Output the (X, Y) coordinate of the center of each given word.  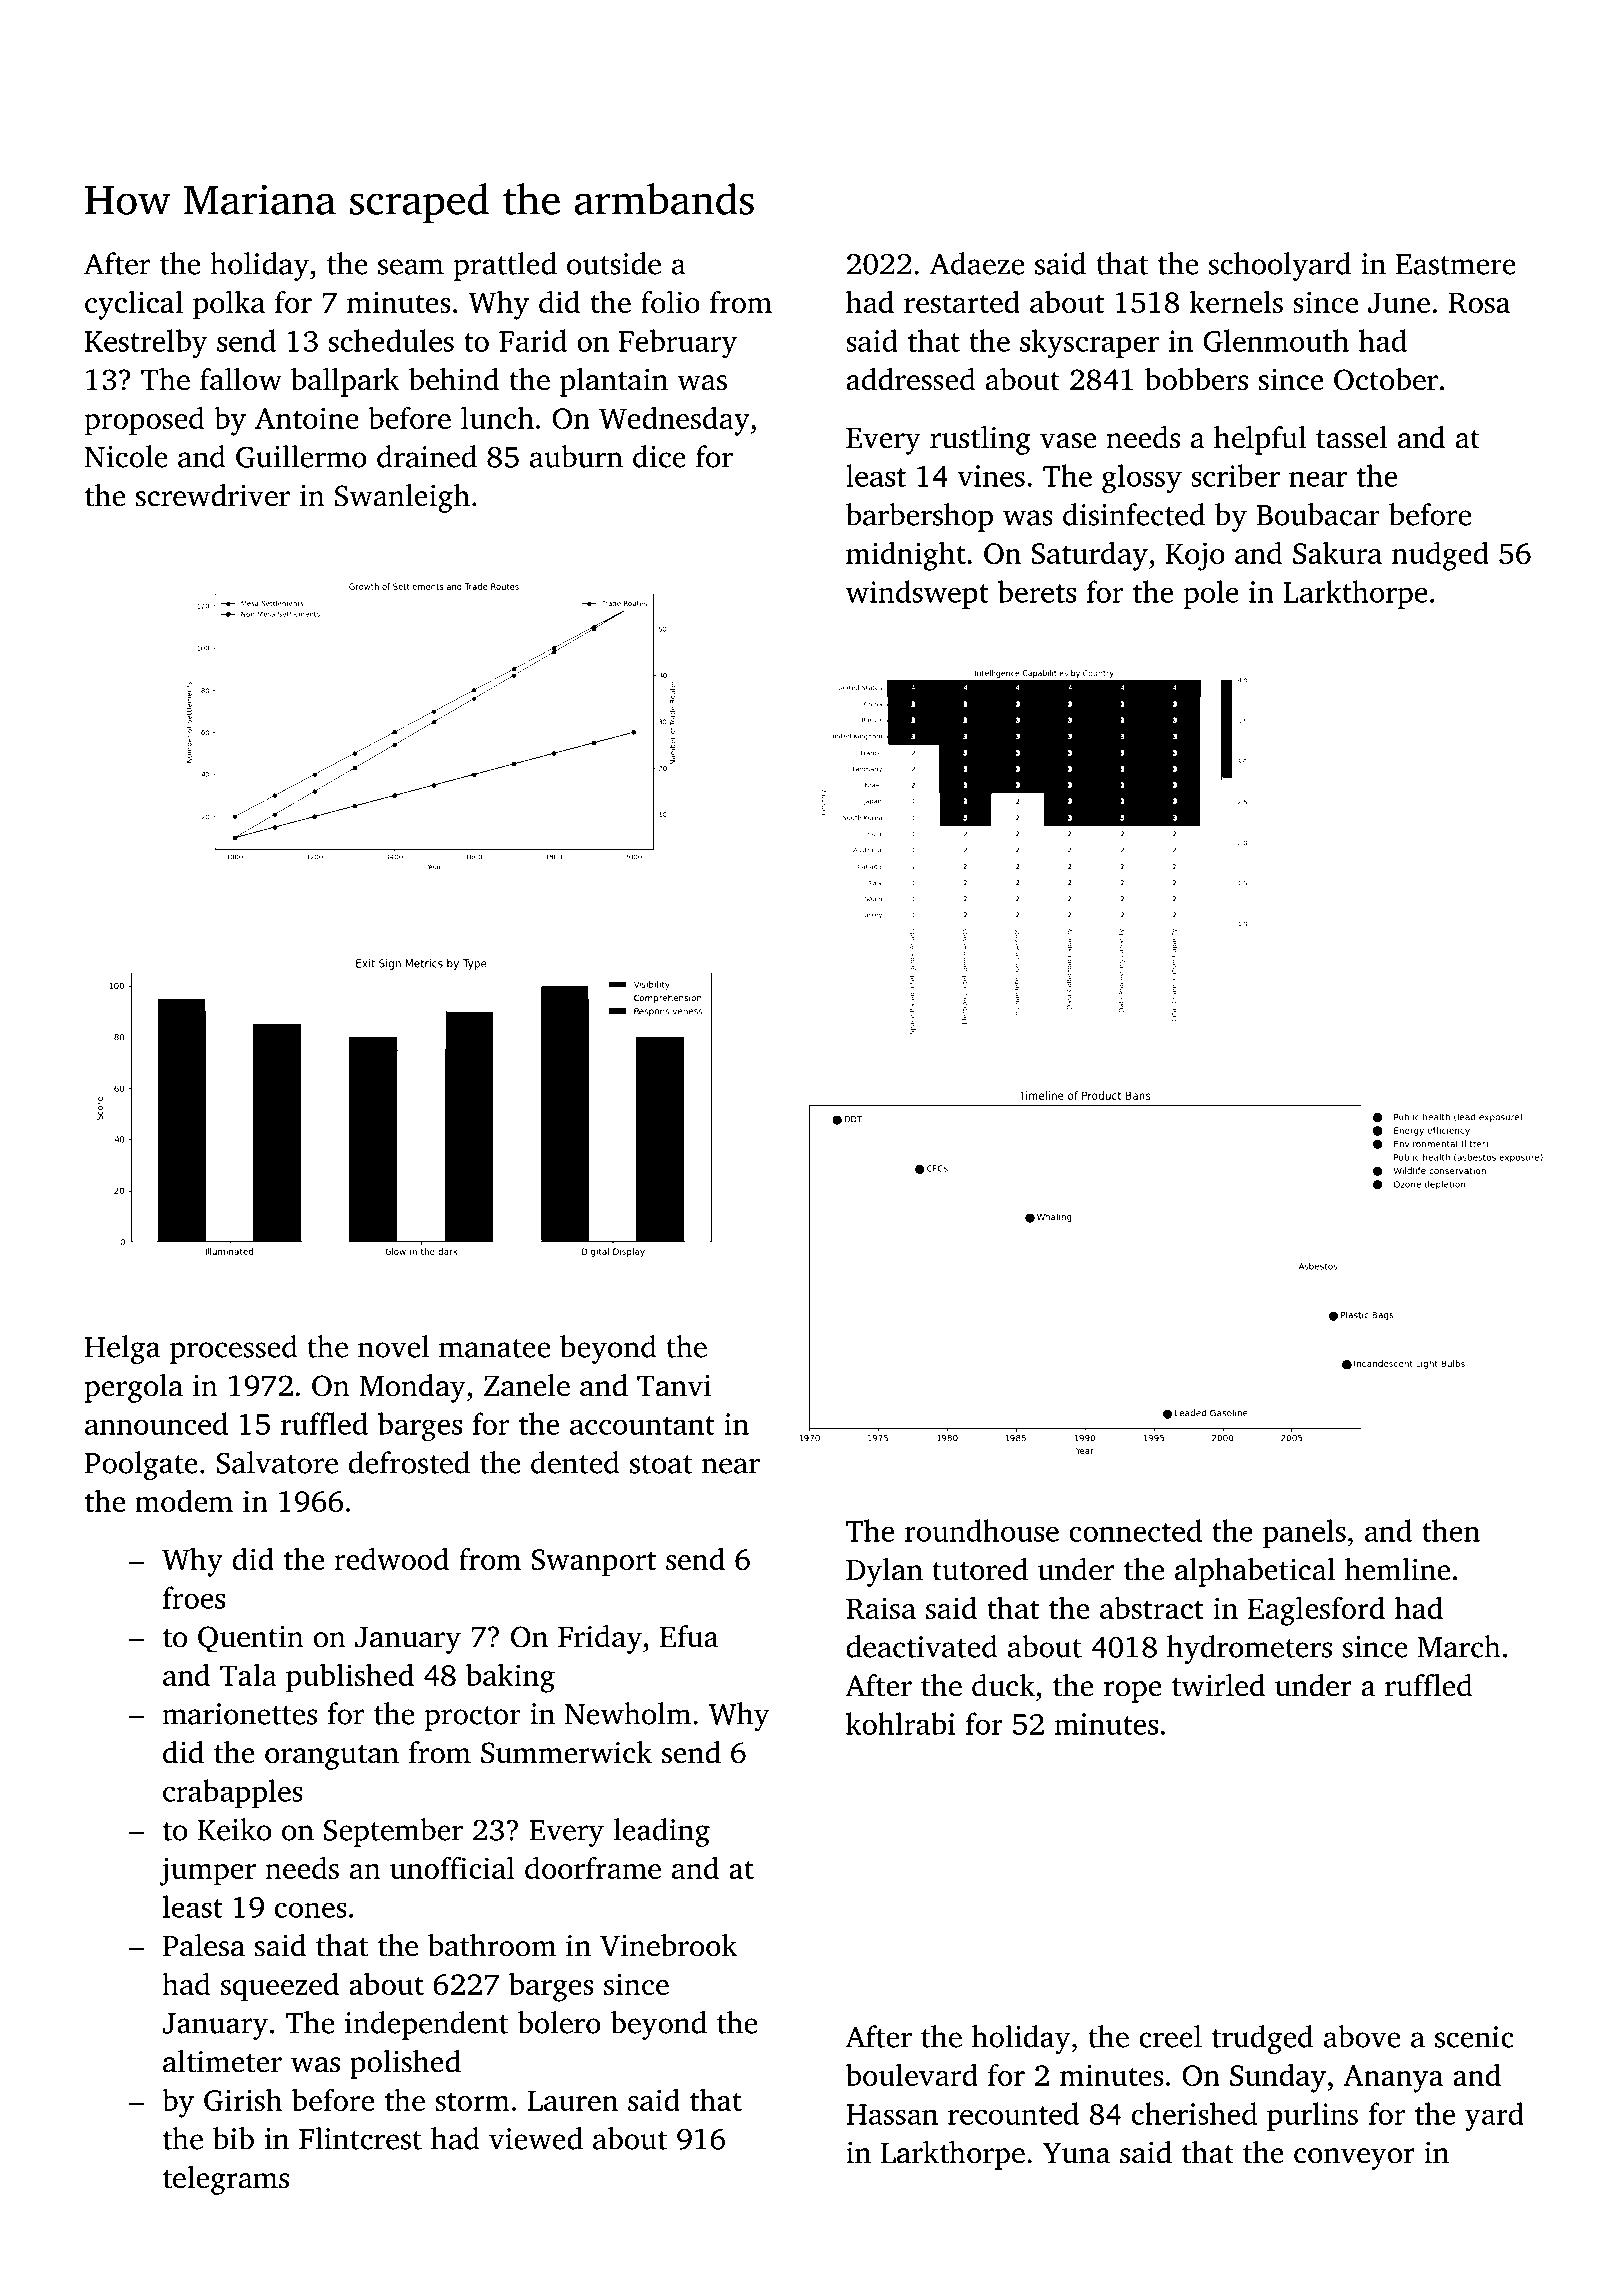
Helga (122, 1349)
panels (1304, 1533)
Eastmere (1456, 264)
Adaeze (977, 263)
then (1451, 1530)
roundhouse (981, 1530)
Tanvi (674, 1386)
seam (411, 267)
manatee (494, 1348)
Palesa (203, 1945)
